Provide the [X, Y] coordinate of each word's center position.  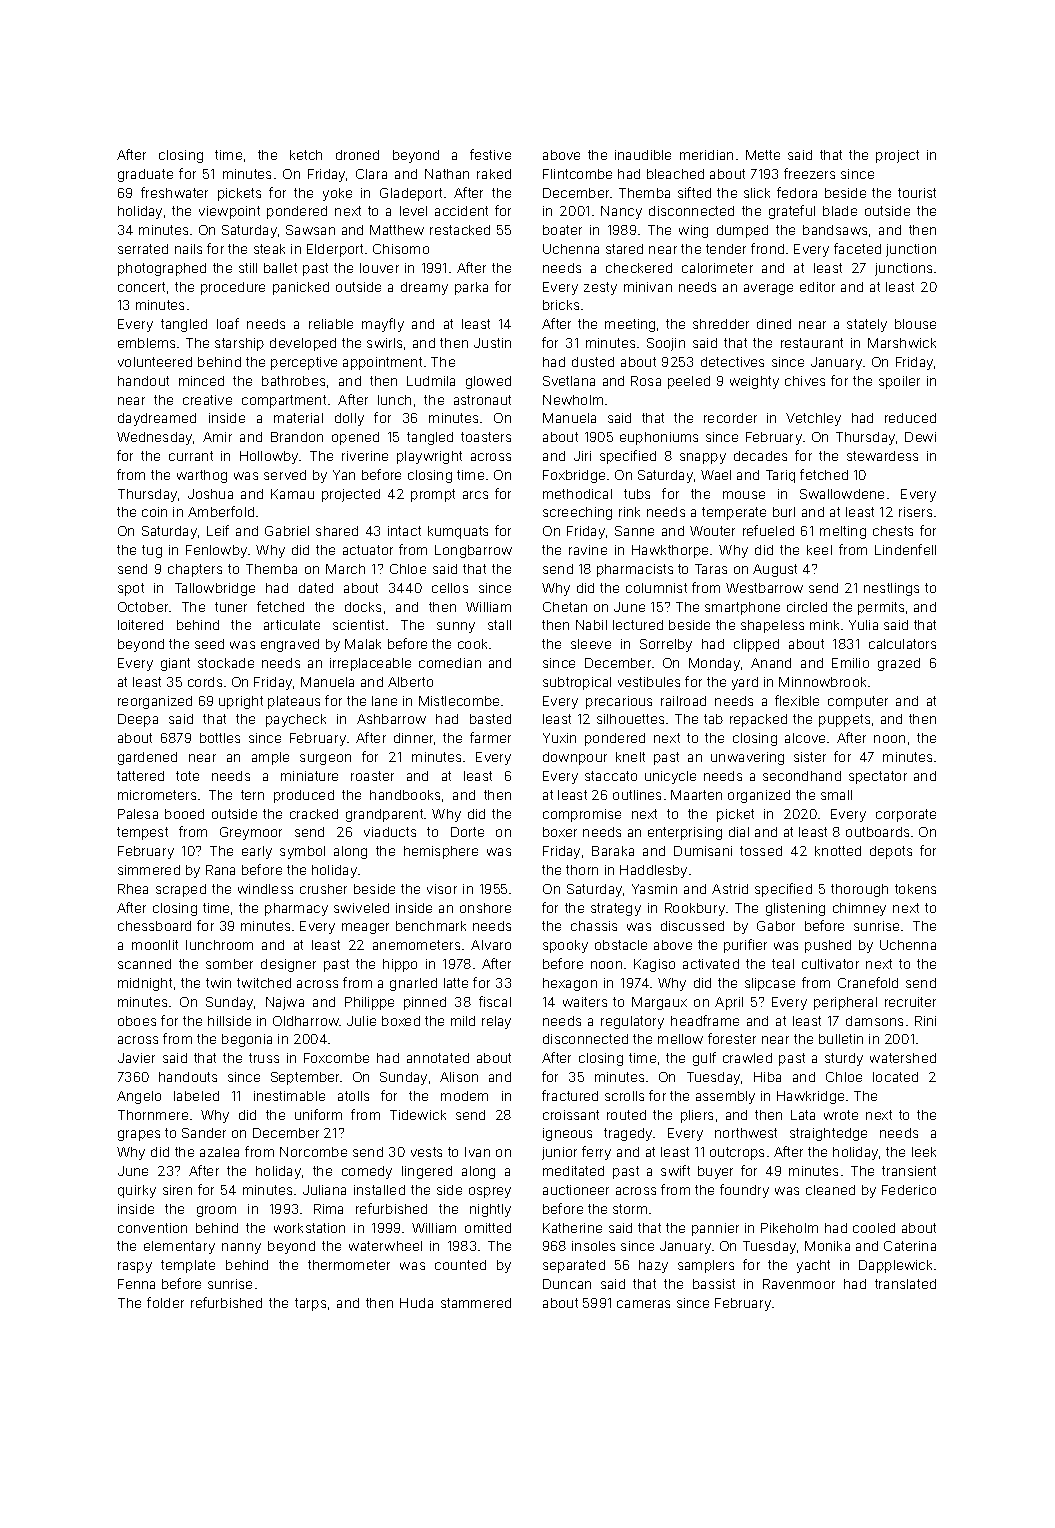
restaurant [812, 343]
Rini [925, 1021]
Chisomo [401, 249]
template [188, 1266]
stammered [476, 1303]
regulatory [632, 1022]
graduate [145, 175]
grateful [792, 212]
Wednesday [155, 438]
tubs [637, 494]
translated [905, 1284]
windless [265, 889]
